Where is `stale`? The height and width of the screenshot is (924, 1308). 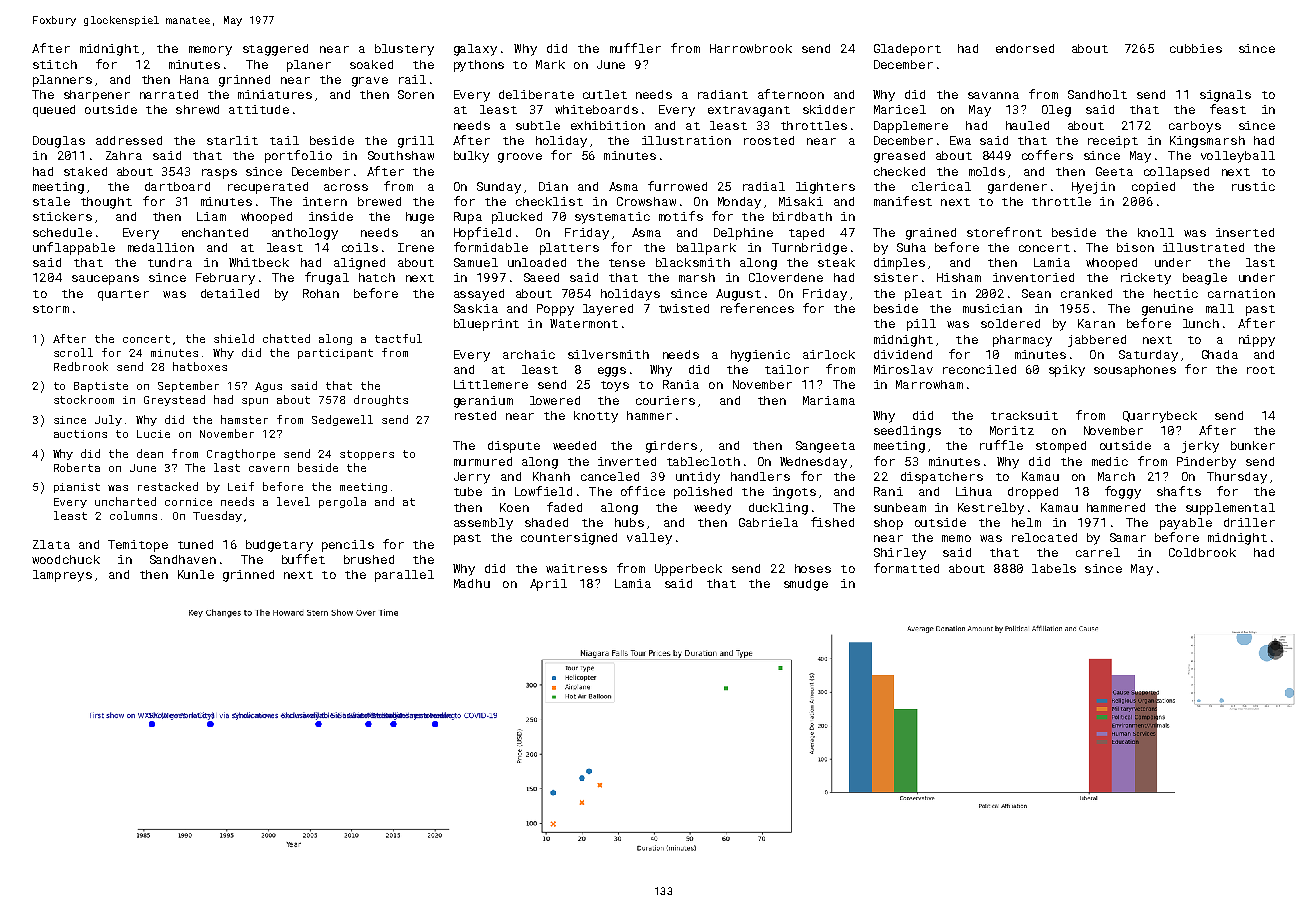 stale is located at coordinates (51, 201).
